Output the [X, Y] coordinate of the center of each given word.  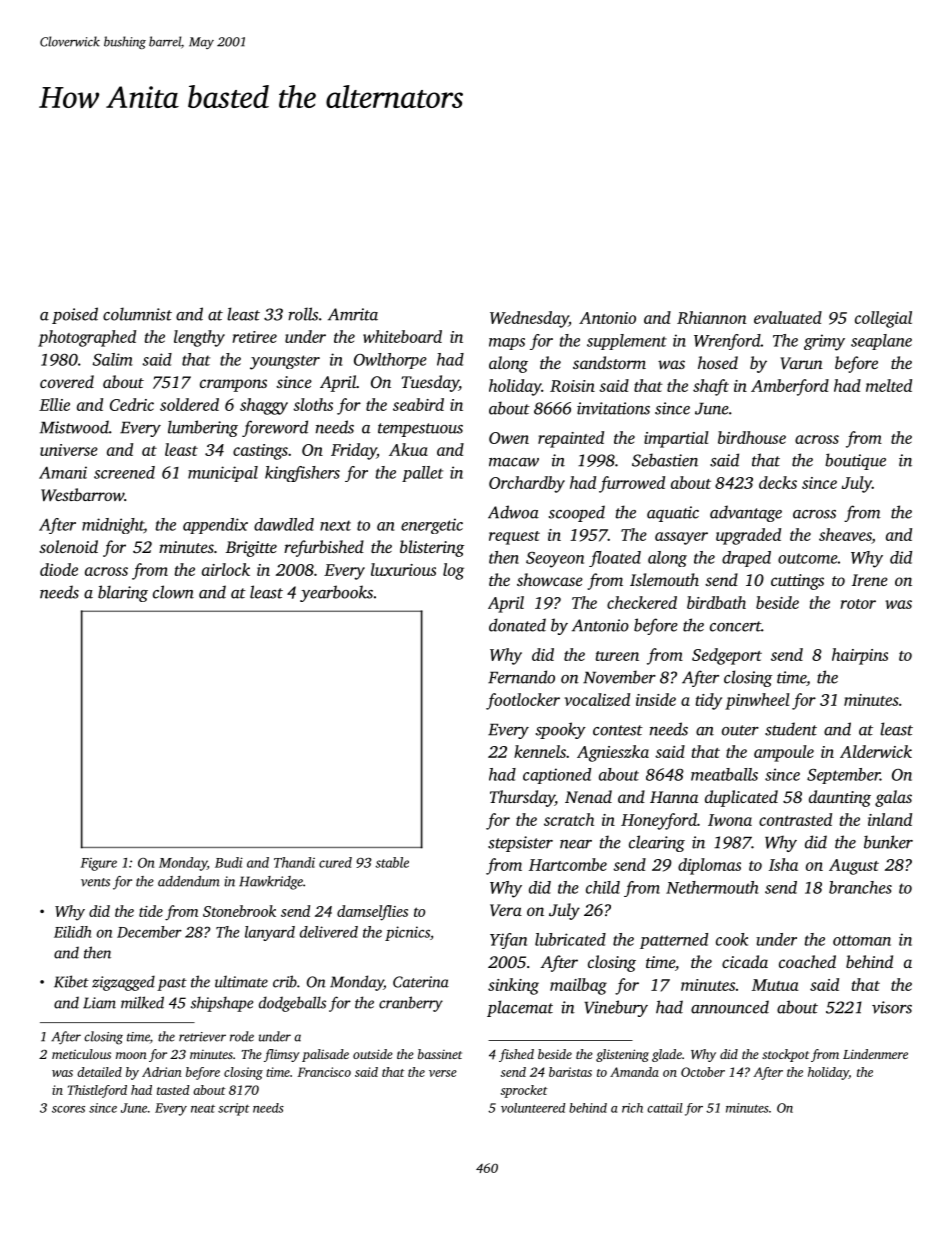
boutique [855, 461]
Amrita [353, 314]
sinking [513, 986]
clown [173, 592]
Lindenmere [875, 1054]
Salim [113, 359]
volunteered [533, 1108]
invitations [613, 408]
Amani [63, 472]
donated [517, 625]
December [149, 932]
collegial [883, 319]
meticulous [81, 1054]
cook [732, 939]
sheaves [845, 536]
